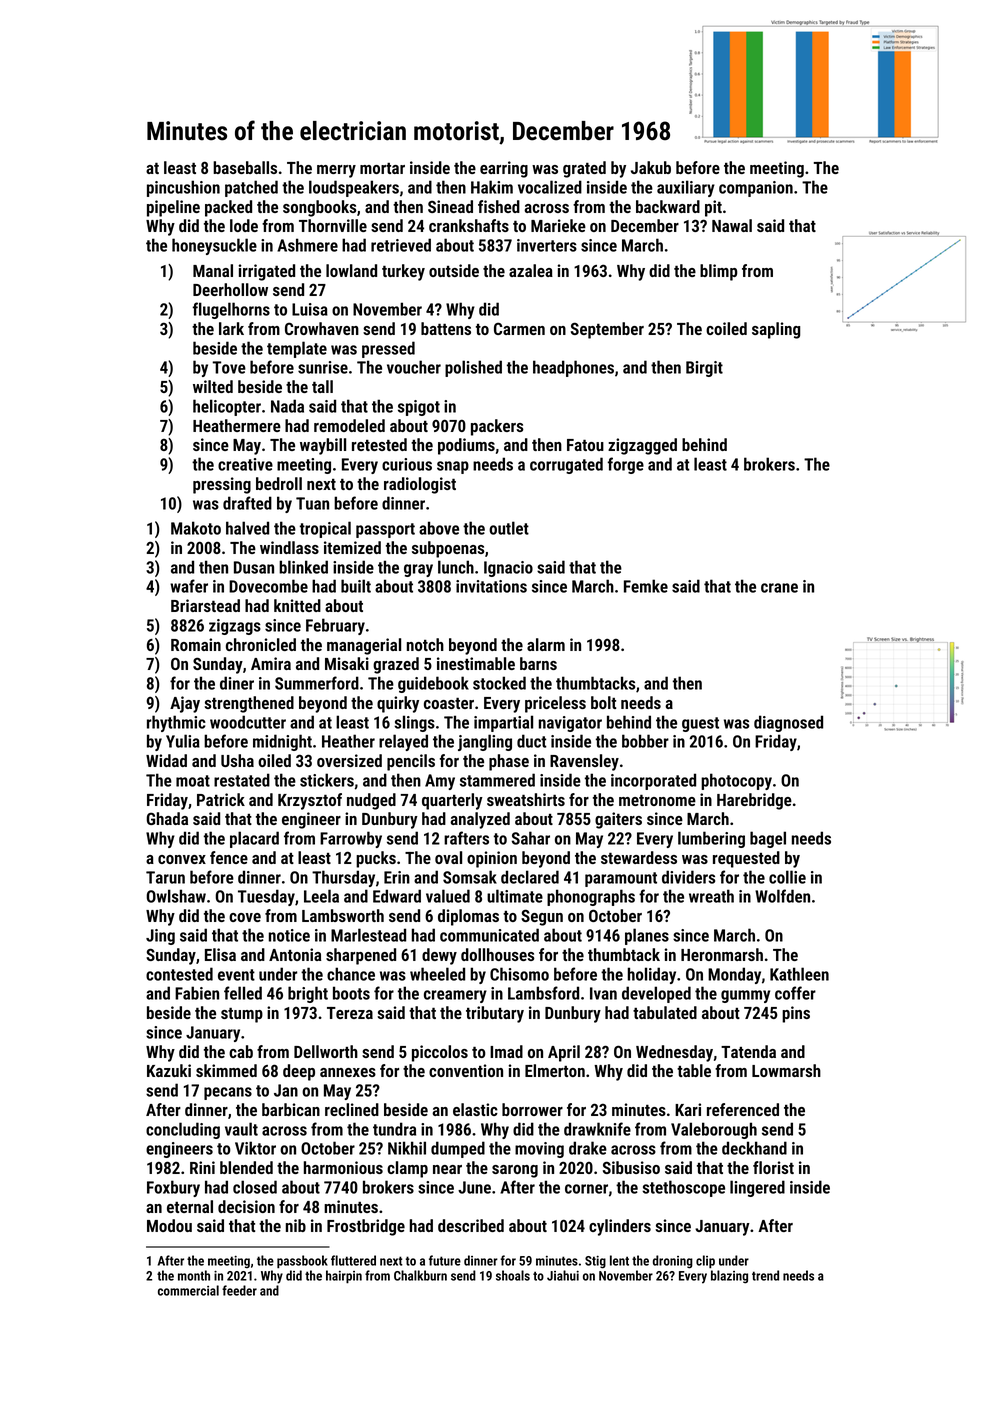 The image size is (986, 1428). What do you see at coordinates (776, 330) in the screenshot?
I see `sapling` at bounding box center [776, 330].
